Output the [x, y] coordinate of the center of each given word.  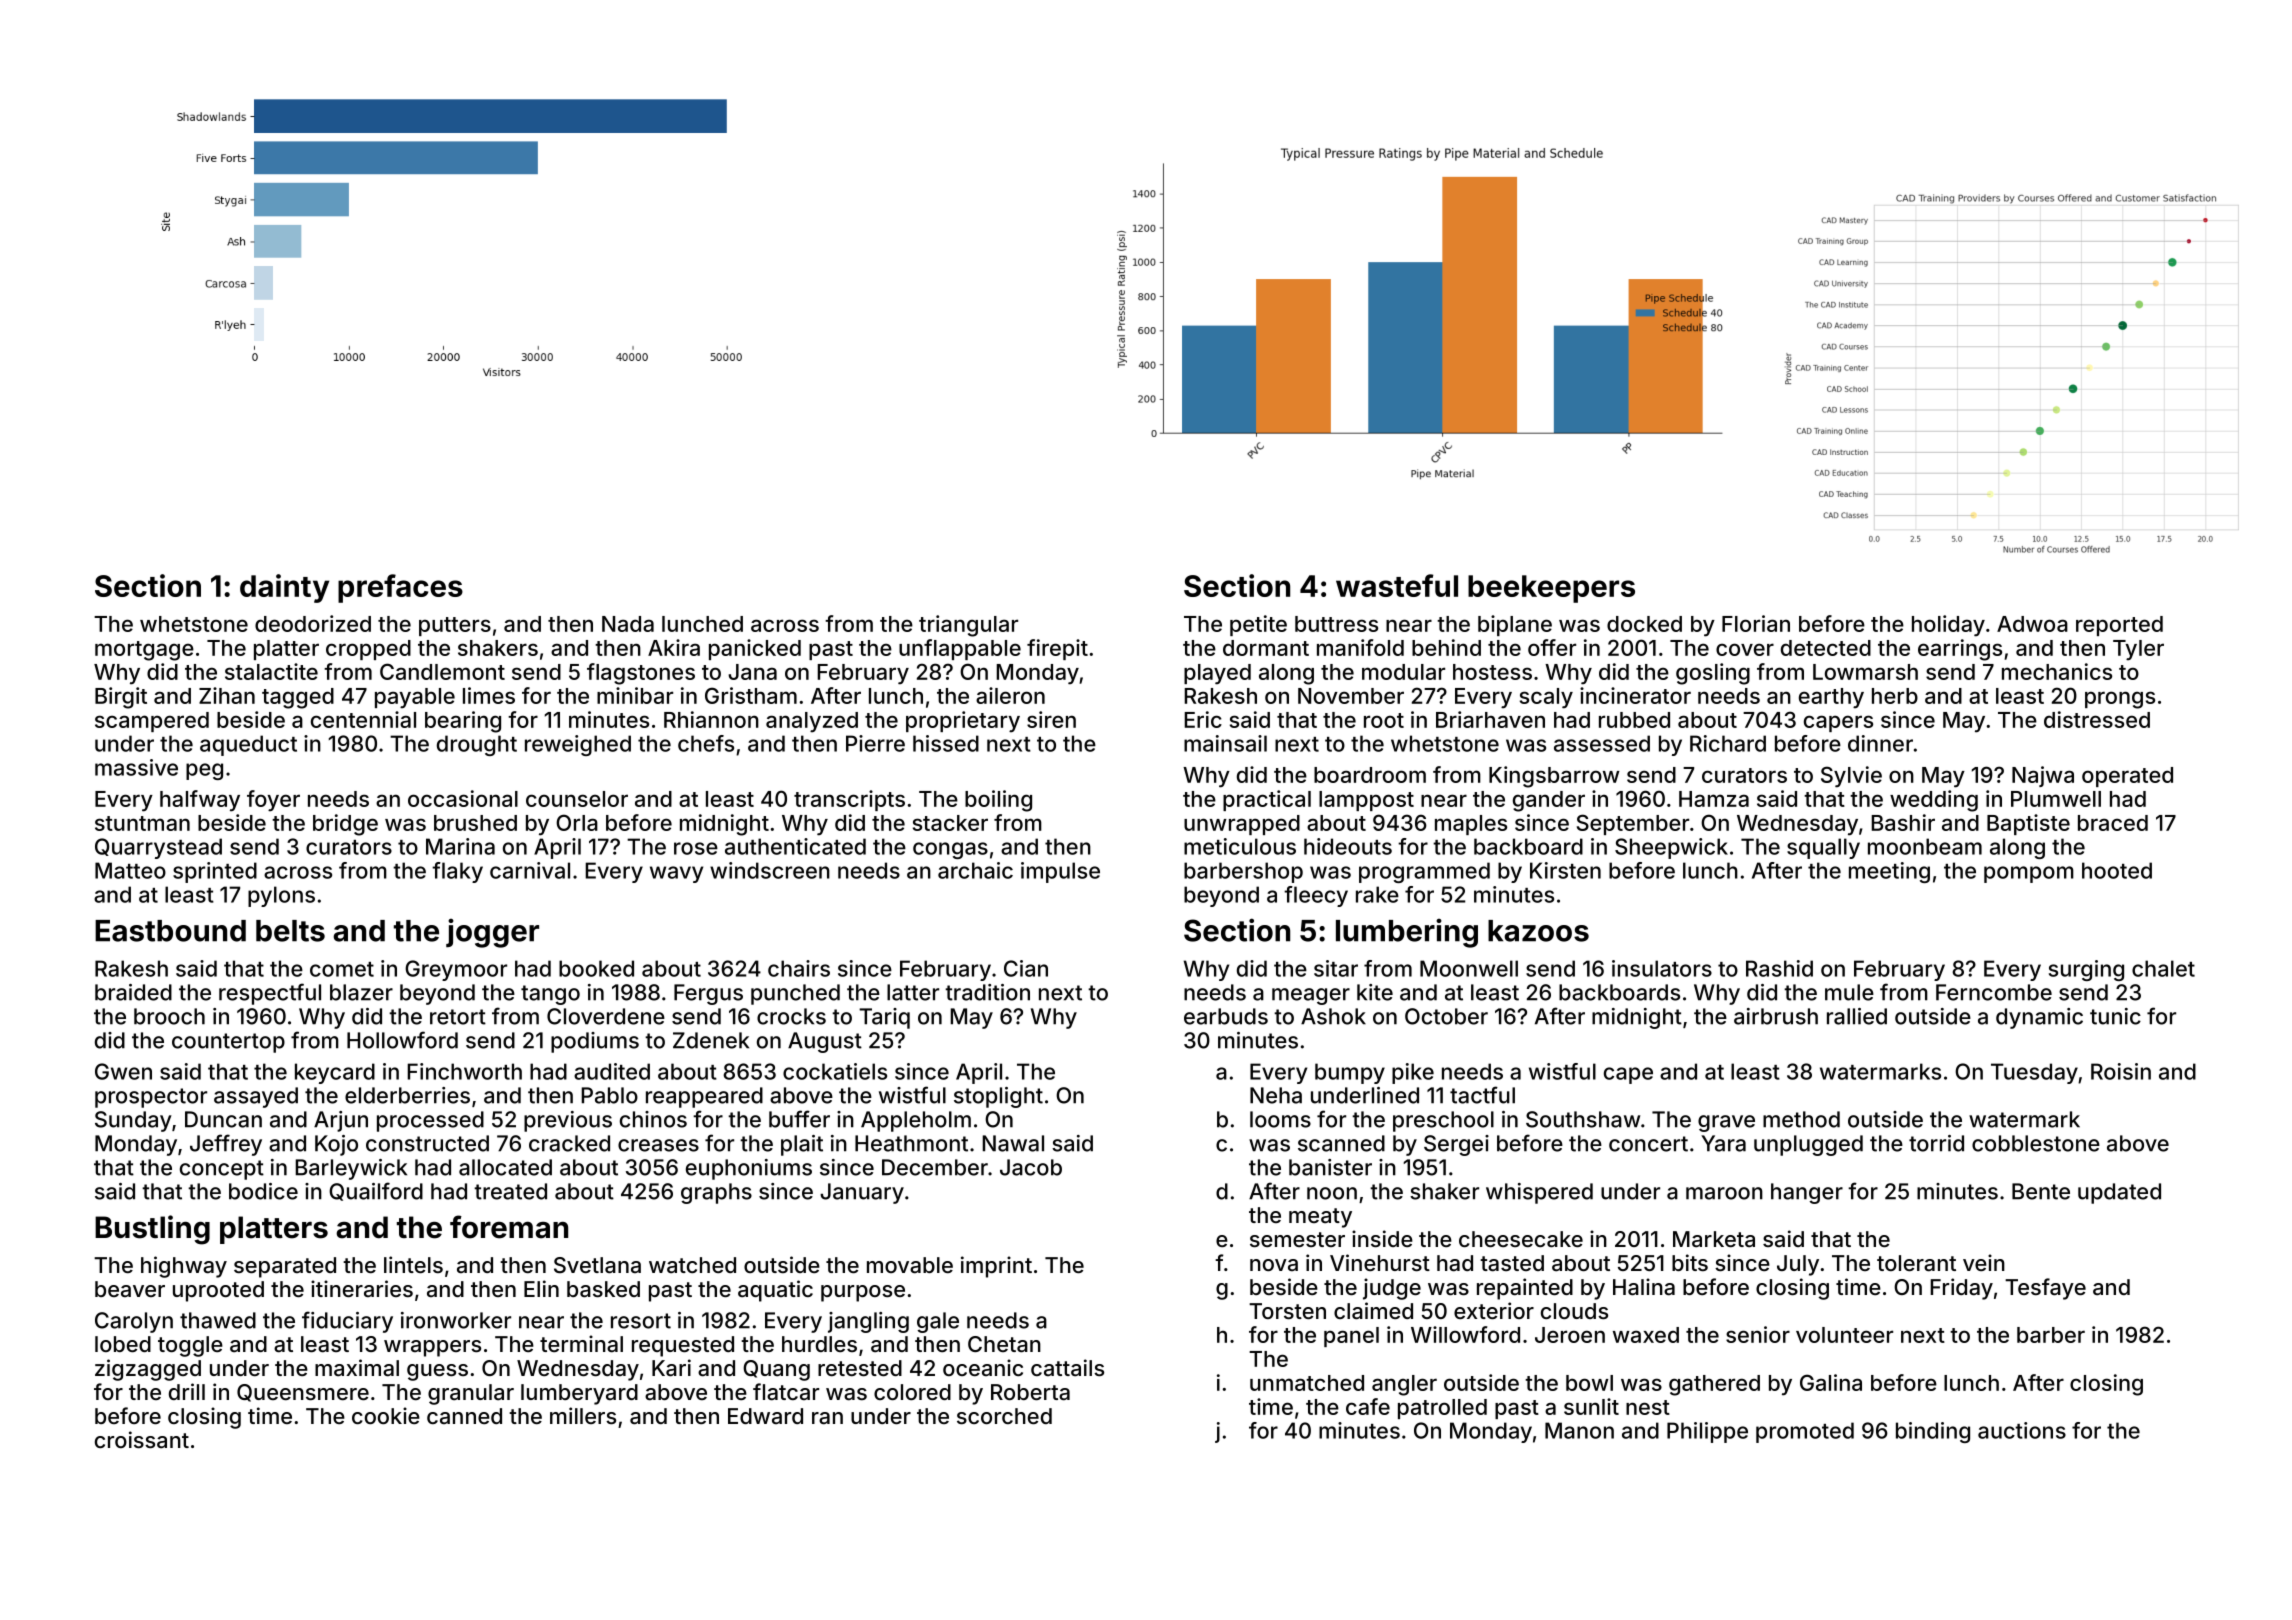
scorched [1004, 1416]
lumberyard [579, 1394]
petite [1258, 625]
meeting [1889, 872]
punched [795, 994]
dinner [1880, 743]
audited [612, 1071]
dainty [284, 588]
